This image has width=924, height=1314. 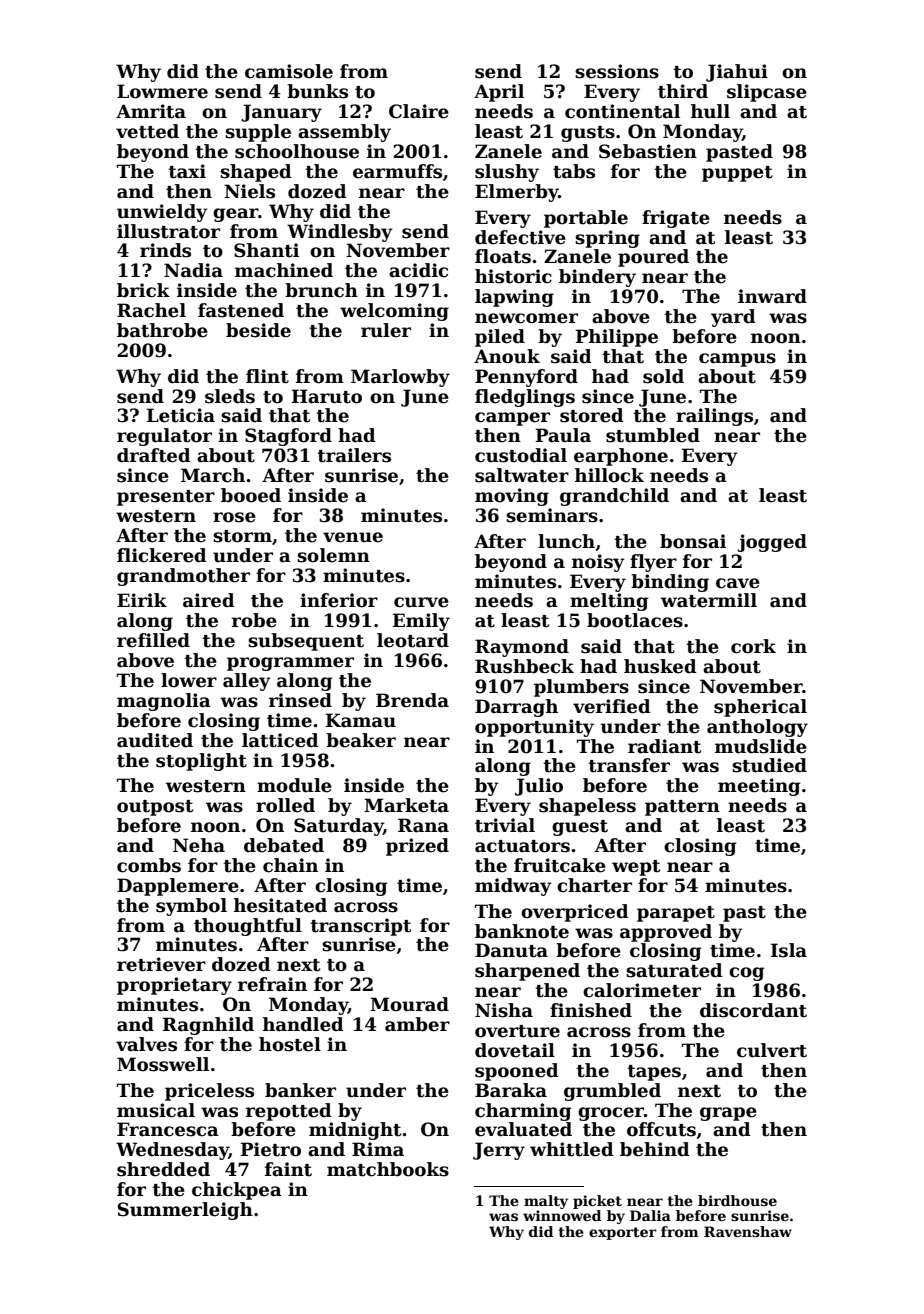 I want to click on audited, so click(x=155, y=740).
